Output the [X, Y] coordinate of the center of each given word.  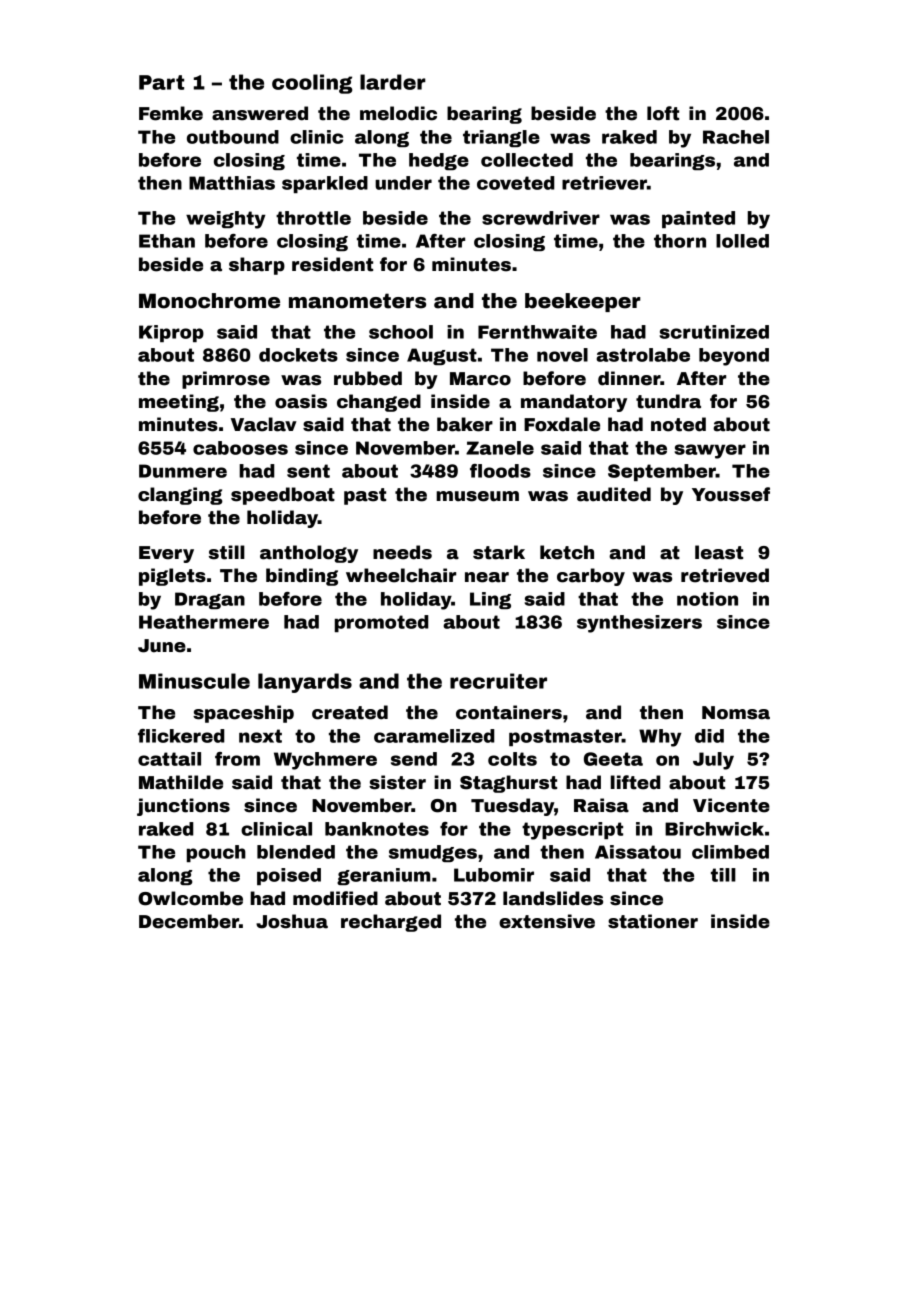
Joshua [292, 921]
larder [393, 82]
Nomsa [736, 713]
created [350, 712]
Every [166, 554]
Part [161, 82]
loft [663, 113]
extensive [547, 921]
